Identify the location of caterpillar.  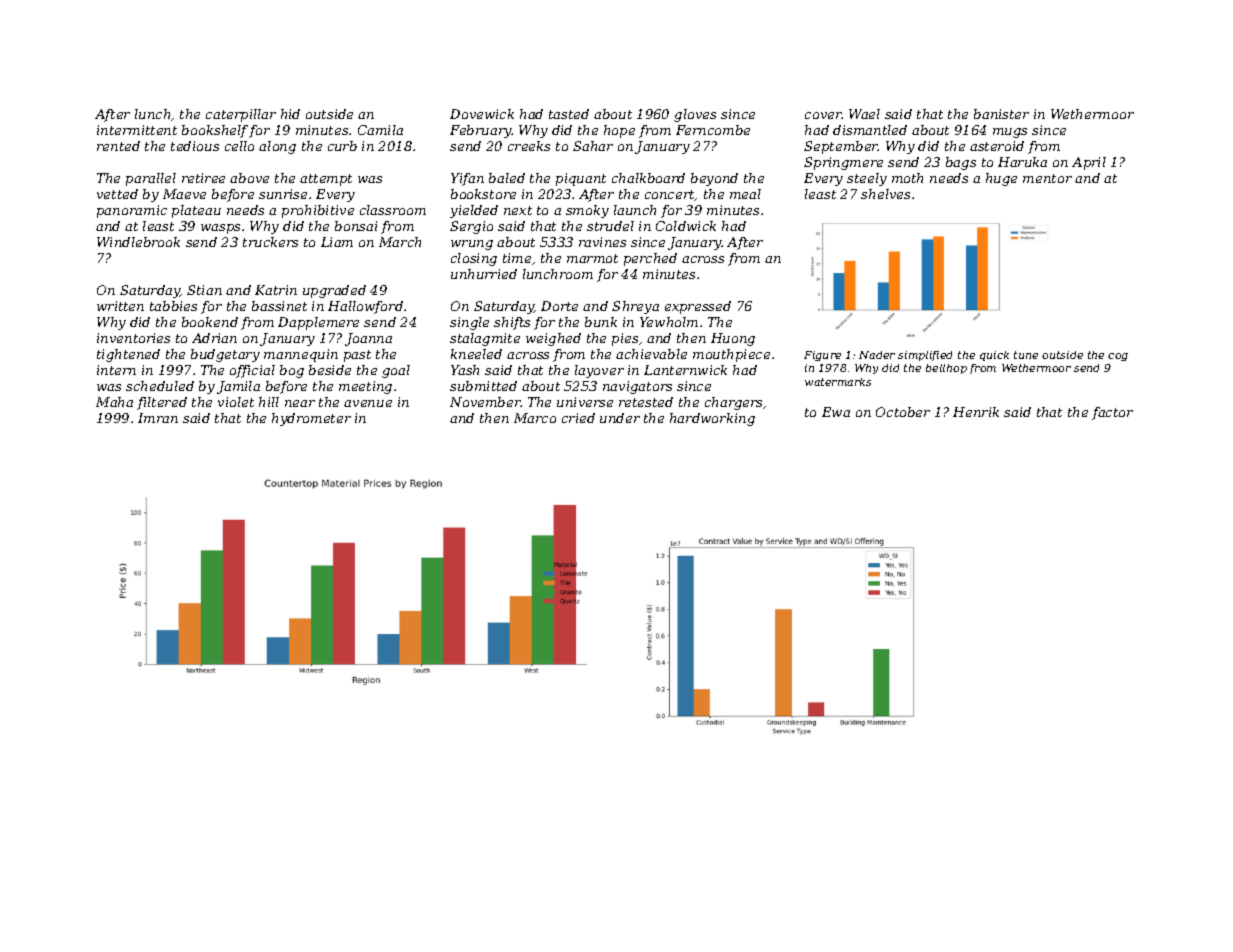
(241, 115).
